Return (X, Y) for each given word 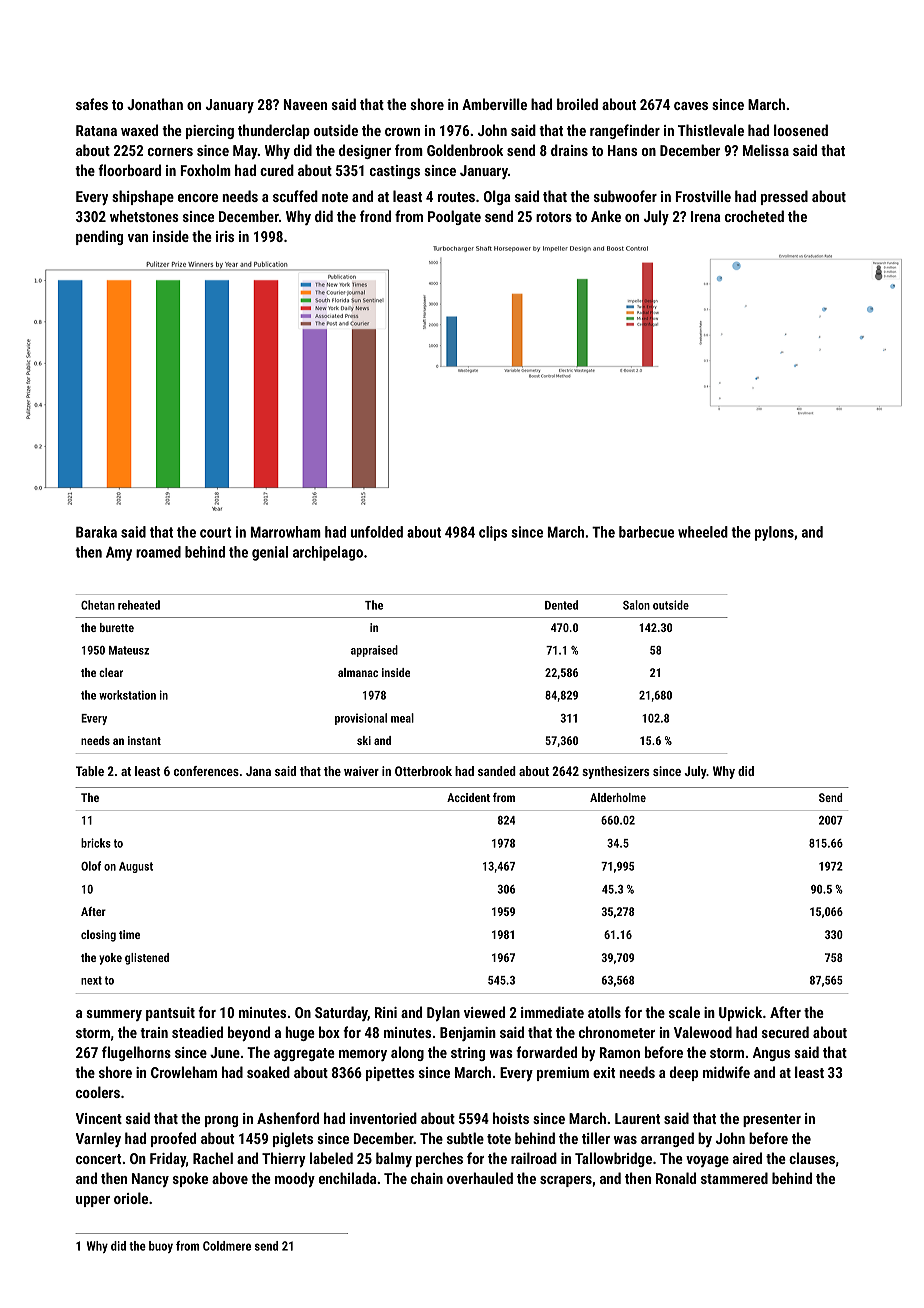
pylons (774, 533)
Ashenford (288, 1118)
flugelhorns (136, 1053)
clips (493, 533)
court (216, 532)
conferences (206, 771)
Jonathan (155, 104)
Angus (771, 1054)
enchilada (347, 1178)
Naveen (305, 104)
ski (364, 740)
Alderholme (618, 797)
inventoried (383, 1118)
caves (691, 106)
